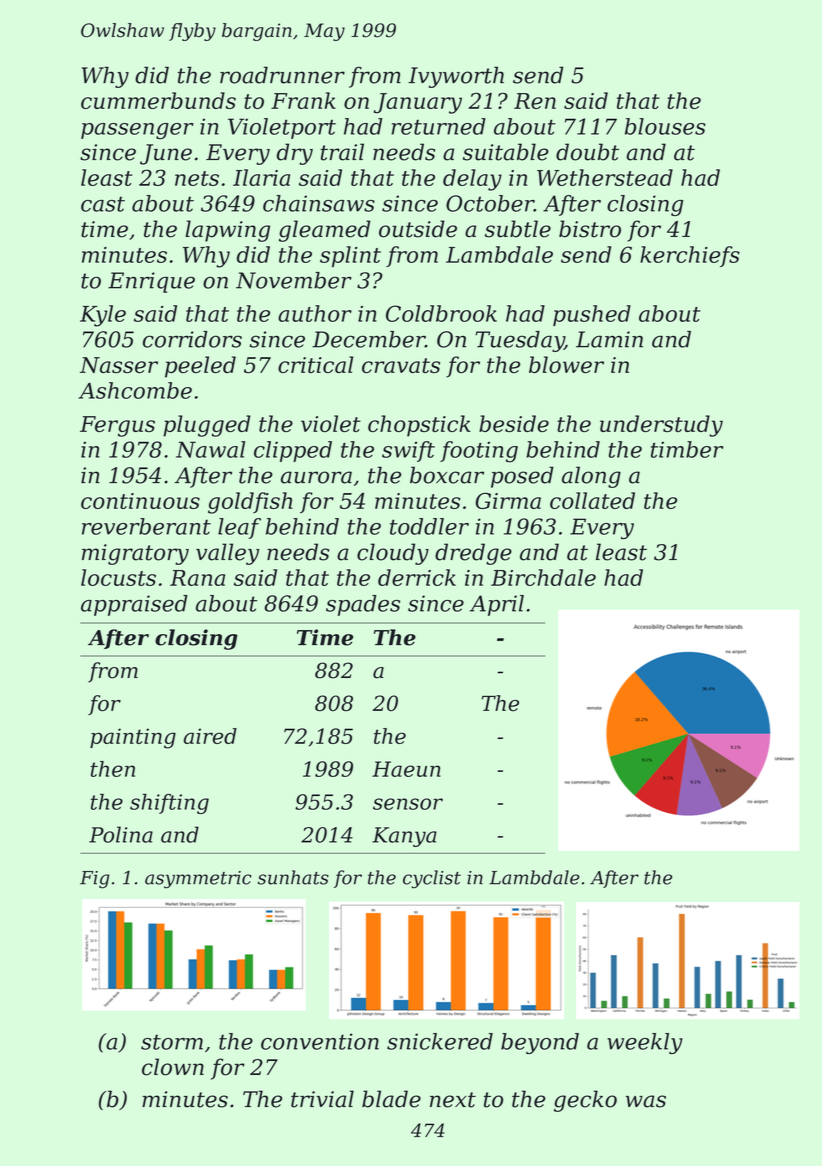 The width and height of the screenshot is (822, 1166). Describe the element at coordinates (665, 126) in the screenshot. I see `blouses` at that location.
